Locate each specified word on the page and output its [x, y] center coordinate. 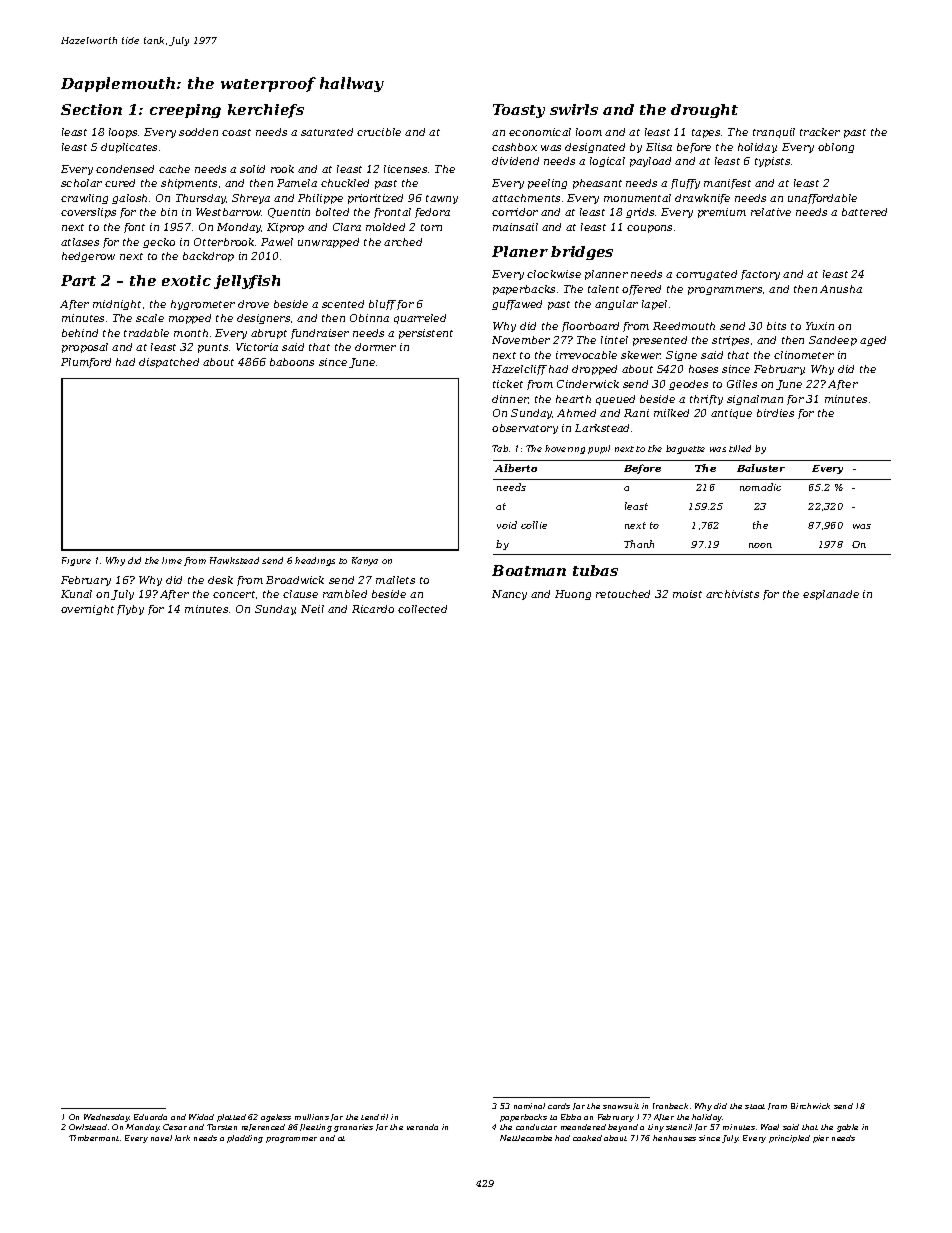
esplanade [831, 595]
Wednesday [106, 1118]
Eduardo [150, 1117]
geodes [688, 385]
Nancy [509, 595]
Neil [312, 609]
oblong [836, 148]
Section [91, 109]
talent [603, 289]
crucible [379, 132]
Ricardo [373, 609]
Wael [770, 1127]
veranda [422, 1127]
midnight [117, 305]
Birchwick [810, 1106]
